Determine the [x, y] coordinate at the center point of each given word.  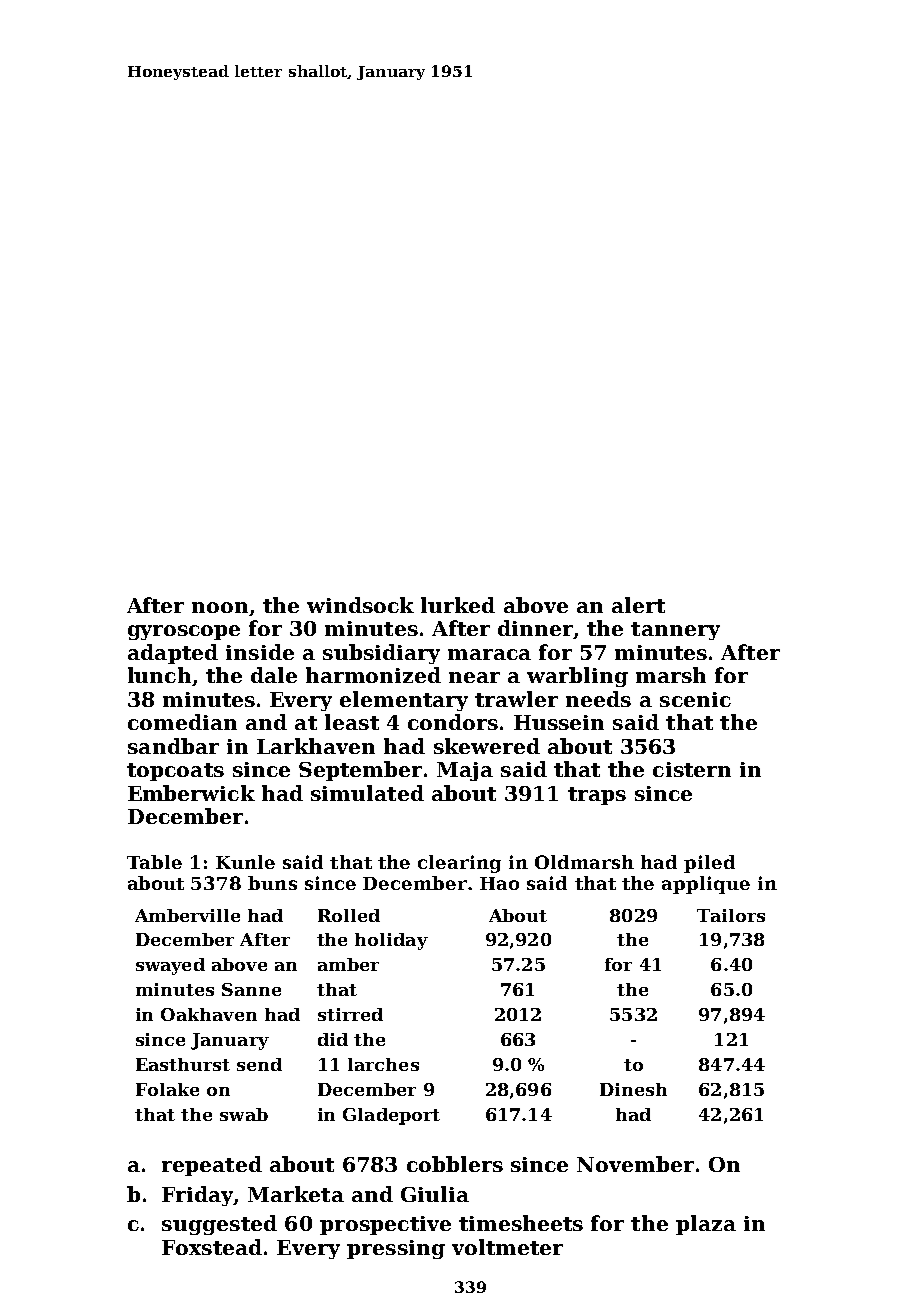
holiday [391, 941]
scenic [695, 699]
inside [260, 652]
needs [598, 699]
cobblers [455, 1164]
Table [154, 862]
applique [706, 885]
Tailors [731, 915]
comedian [182, 722]
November [635, 1164]
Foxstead [212, 1247]
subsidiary [381, 654]
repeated [212, 1166]
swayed [170, 966]
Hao [499, 883]
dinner [535, 628]
